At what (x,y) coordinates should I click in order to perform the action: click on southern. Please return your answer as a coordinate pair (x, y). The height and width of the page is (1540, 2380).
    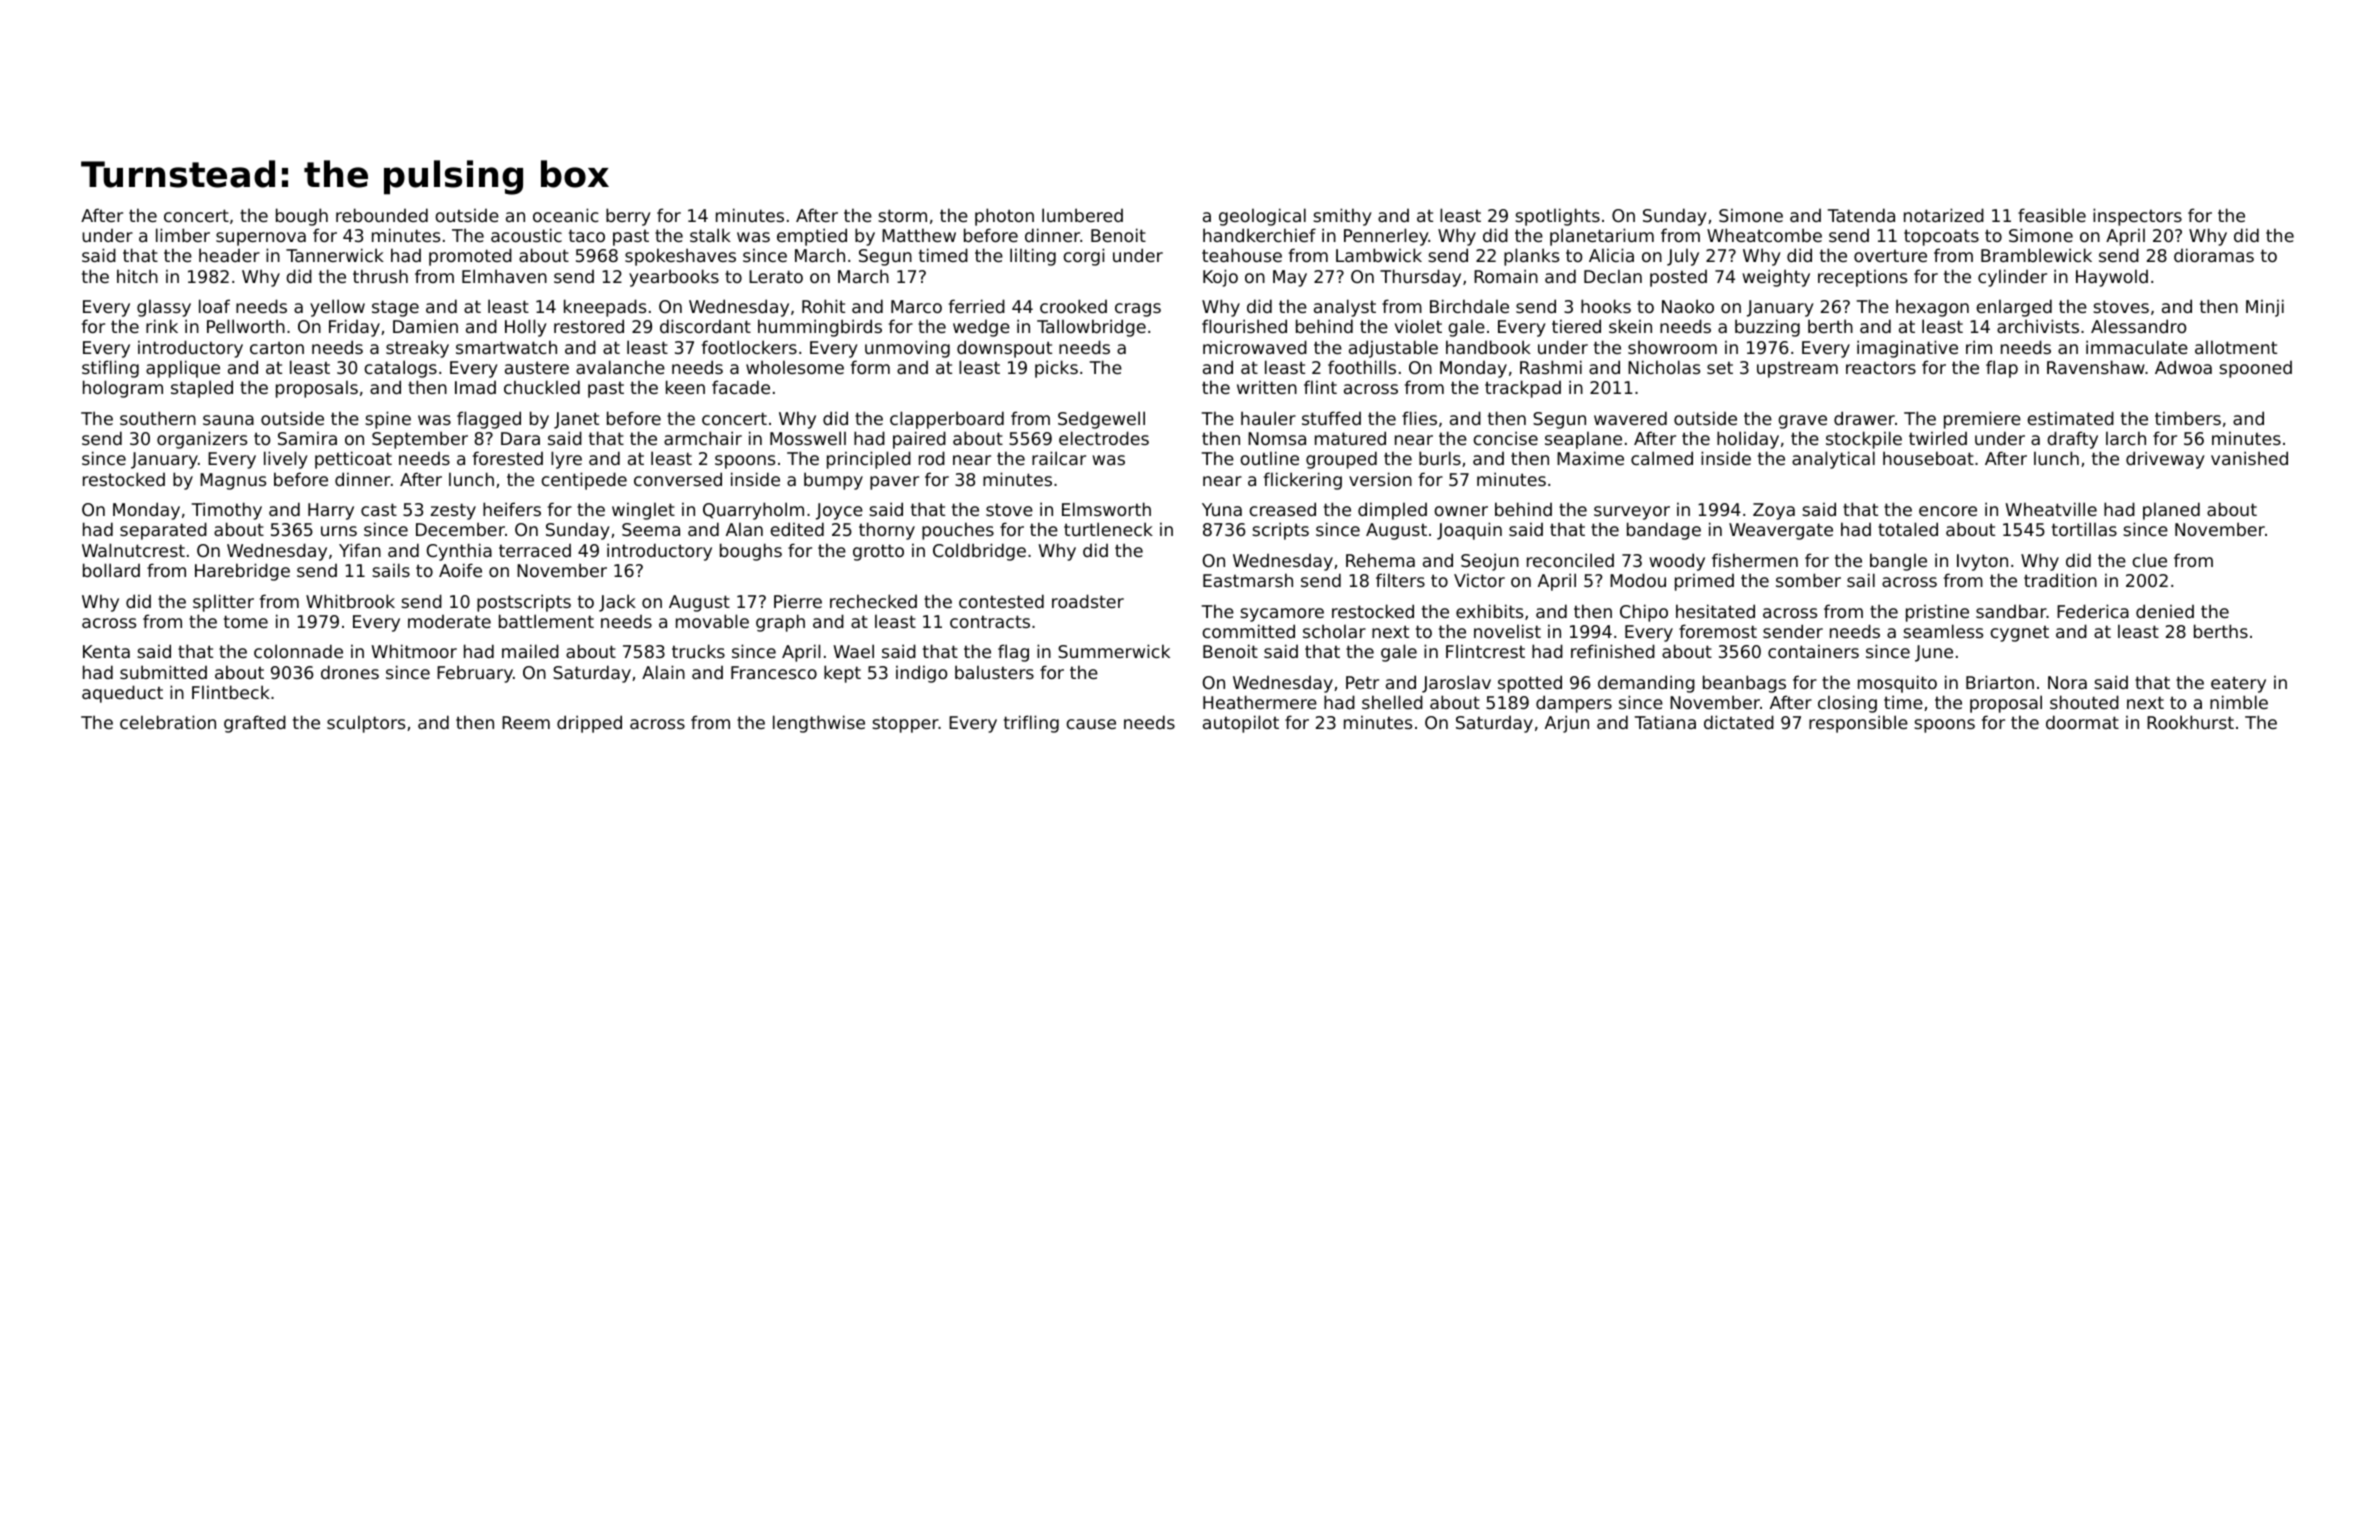
    Looking at the image, I should click on (158, 418).
